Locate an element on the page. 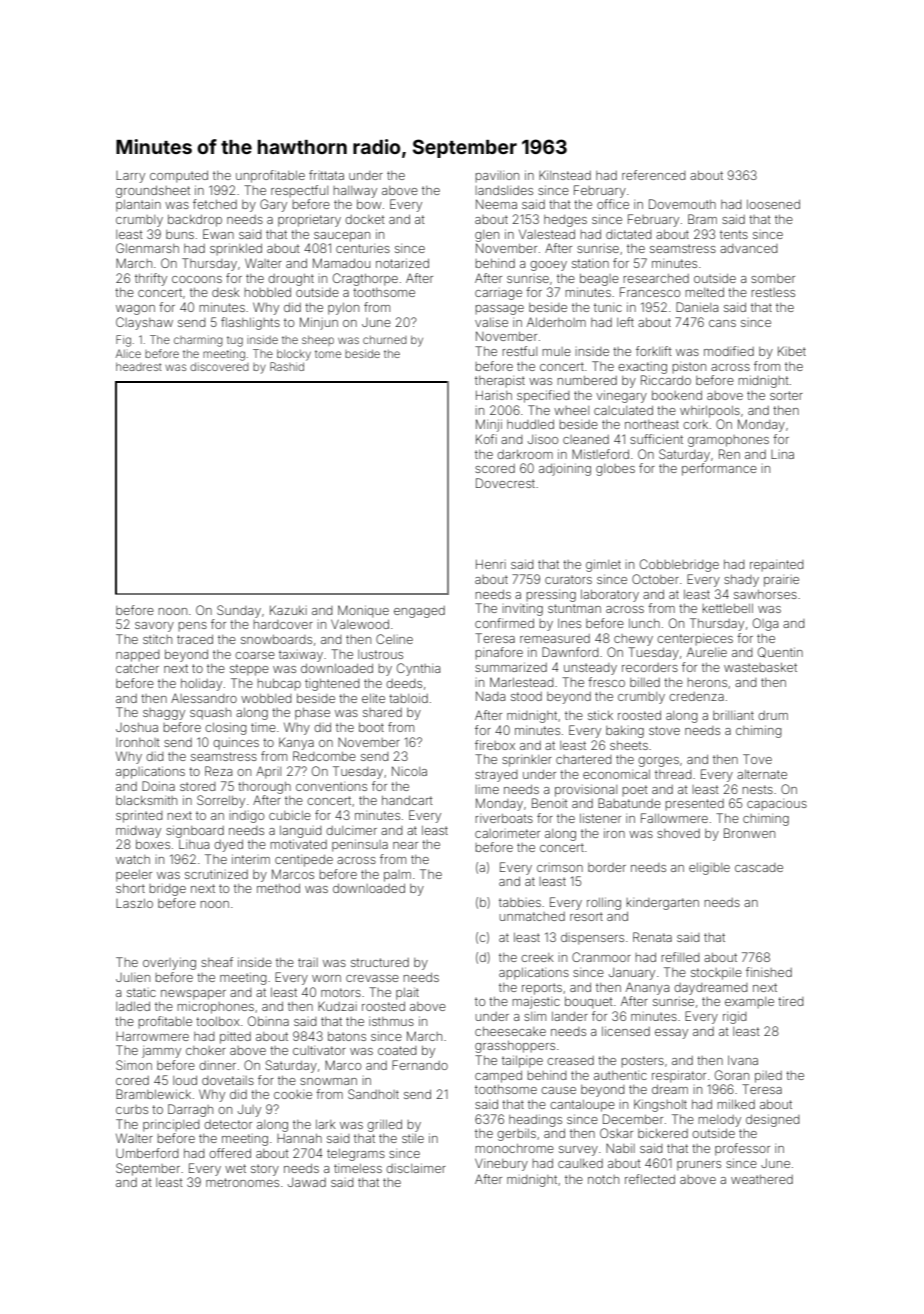 The width and height of the document is (924, 1314). near is located at coordinates (405, 845).
